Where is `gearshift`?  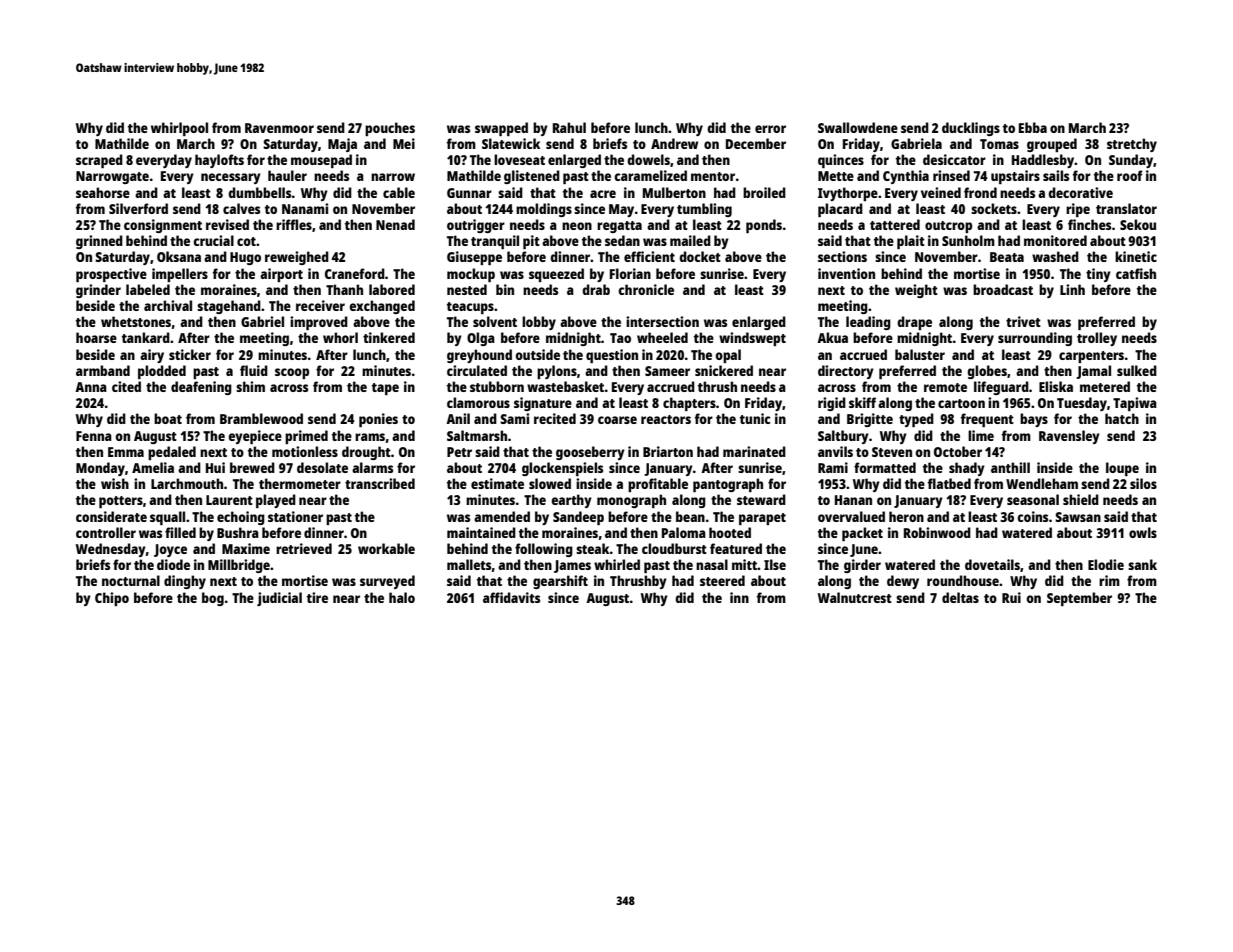
gearshift is located at coordinates (560, 582).
